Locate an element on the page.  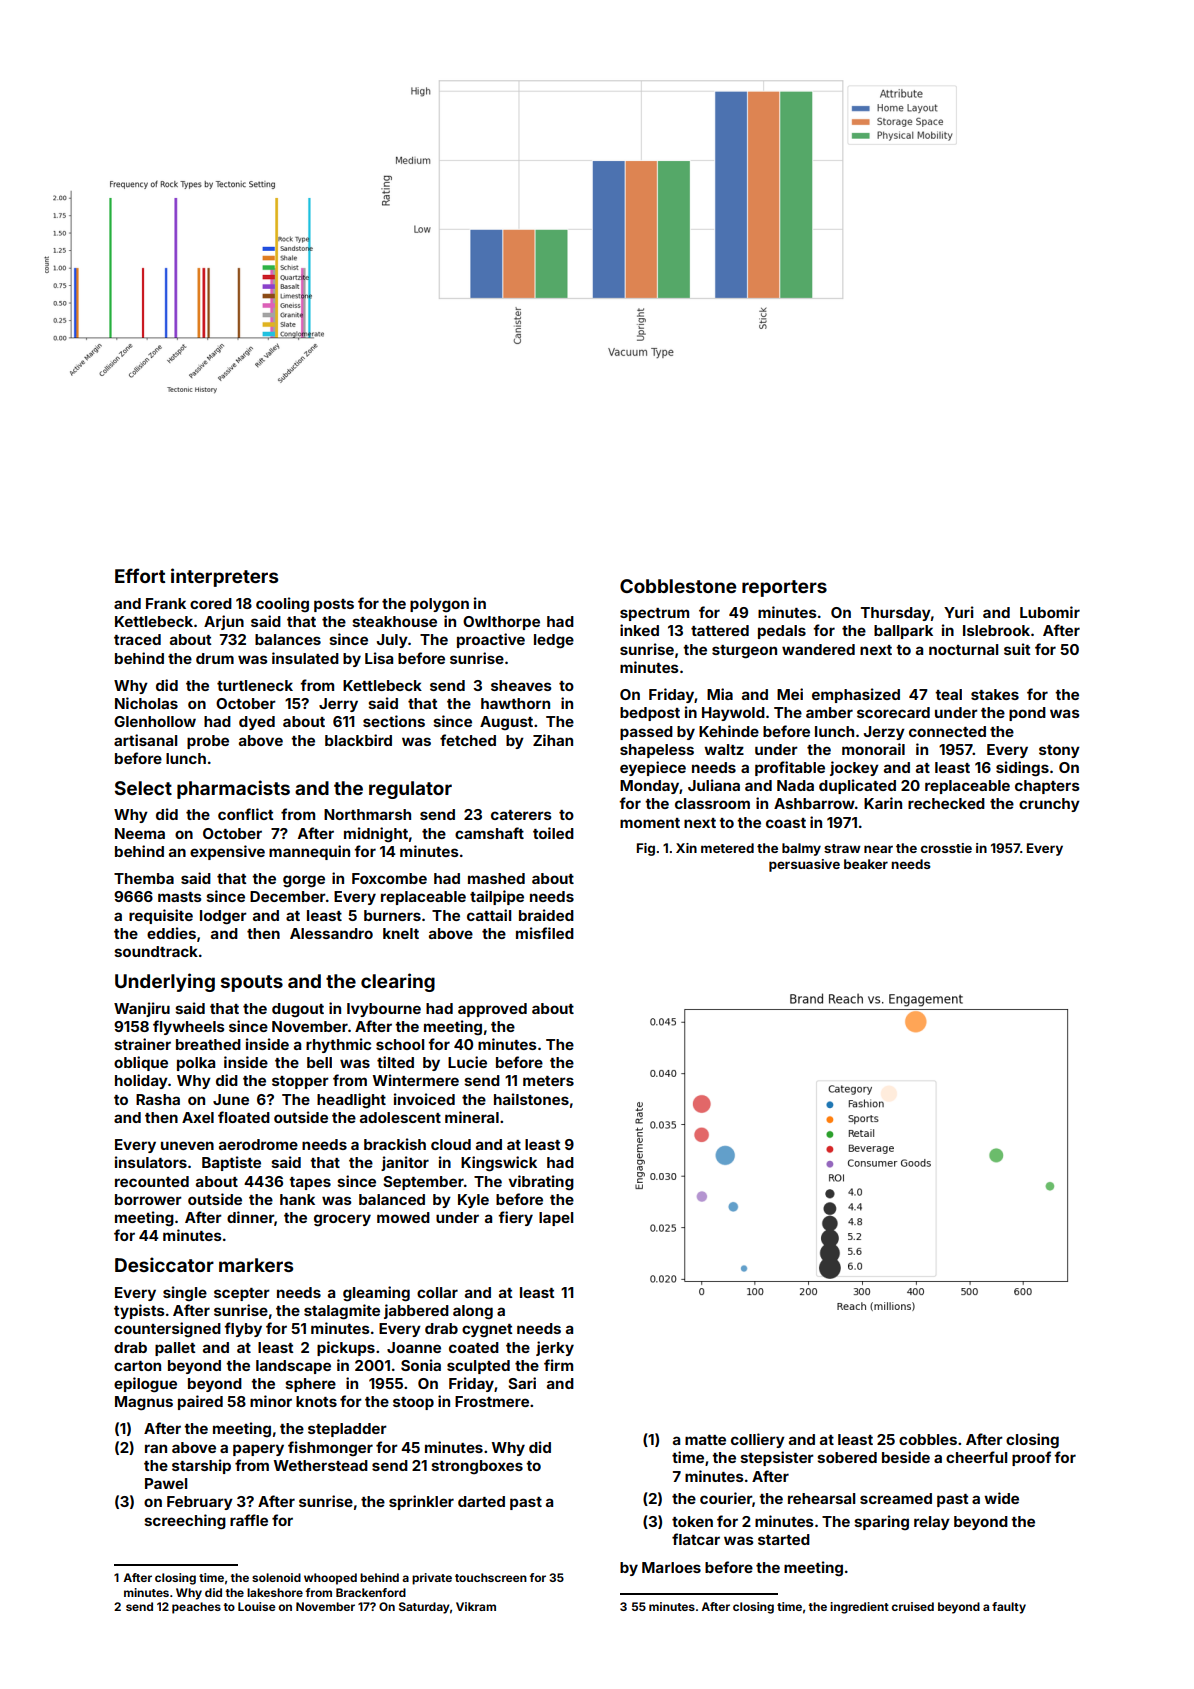
approved is located at coordinates (492, 1010).
